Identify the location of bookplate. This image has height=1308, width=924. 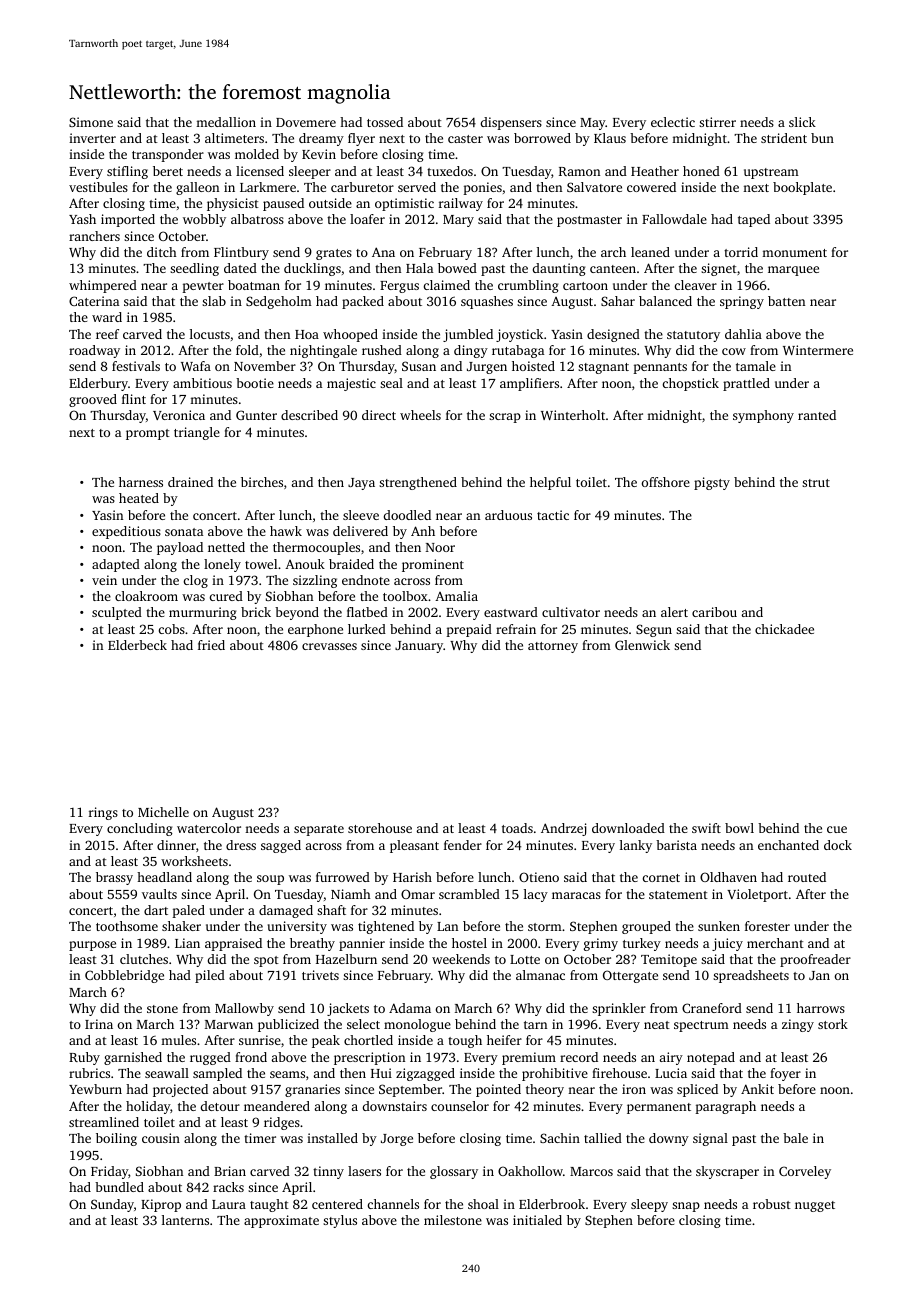
(802, 188).
